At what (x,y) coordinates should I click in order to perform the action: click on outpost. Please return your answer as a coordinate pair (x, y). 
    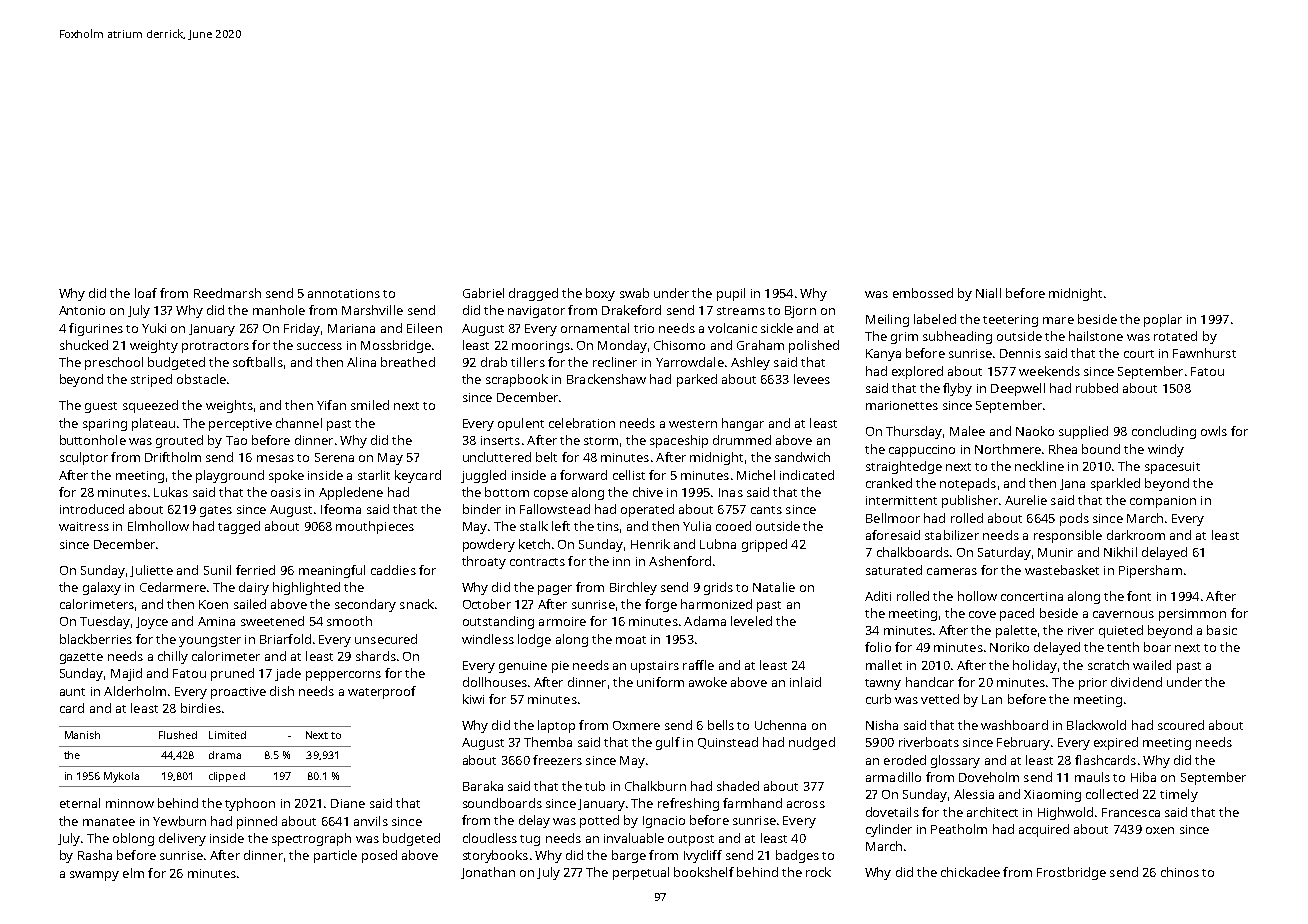
    Looking at the image, I should click on (691, 840).
